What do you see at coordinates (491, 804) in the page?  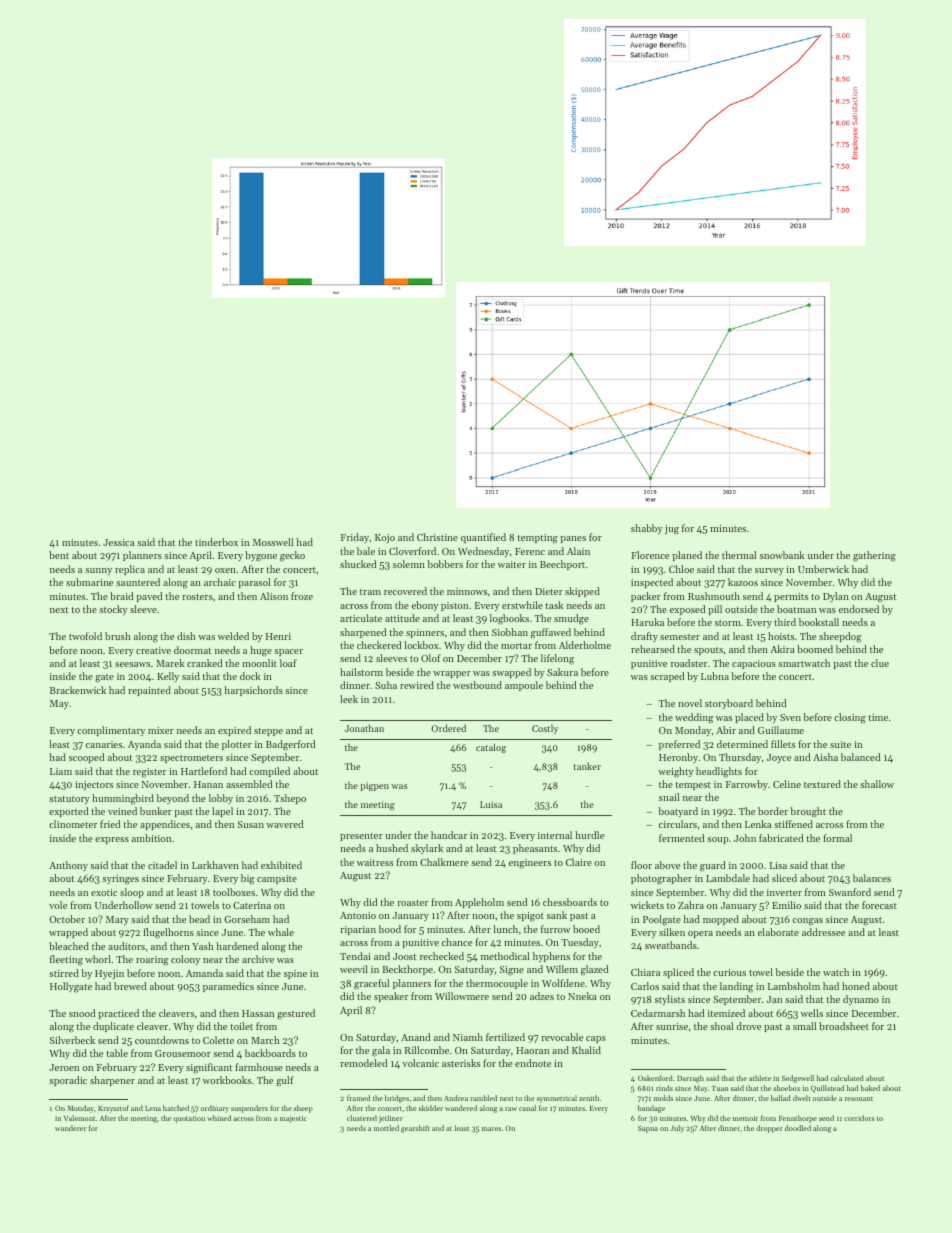 I see `Luisa` at bounding box center [491, 804].
